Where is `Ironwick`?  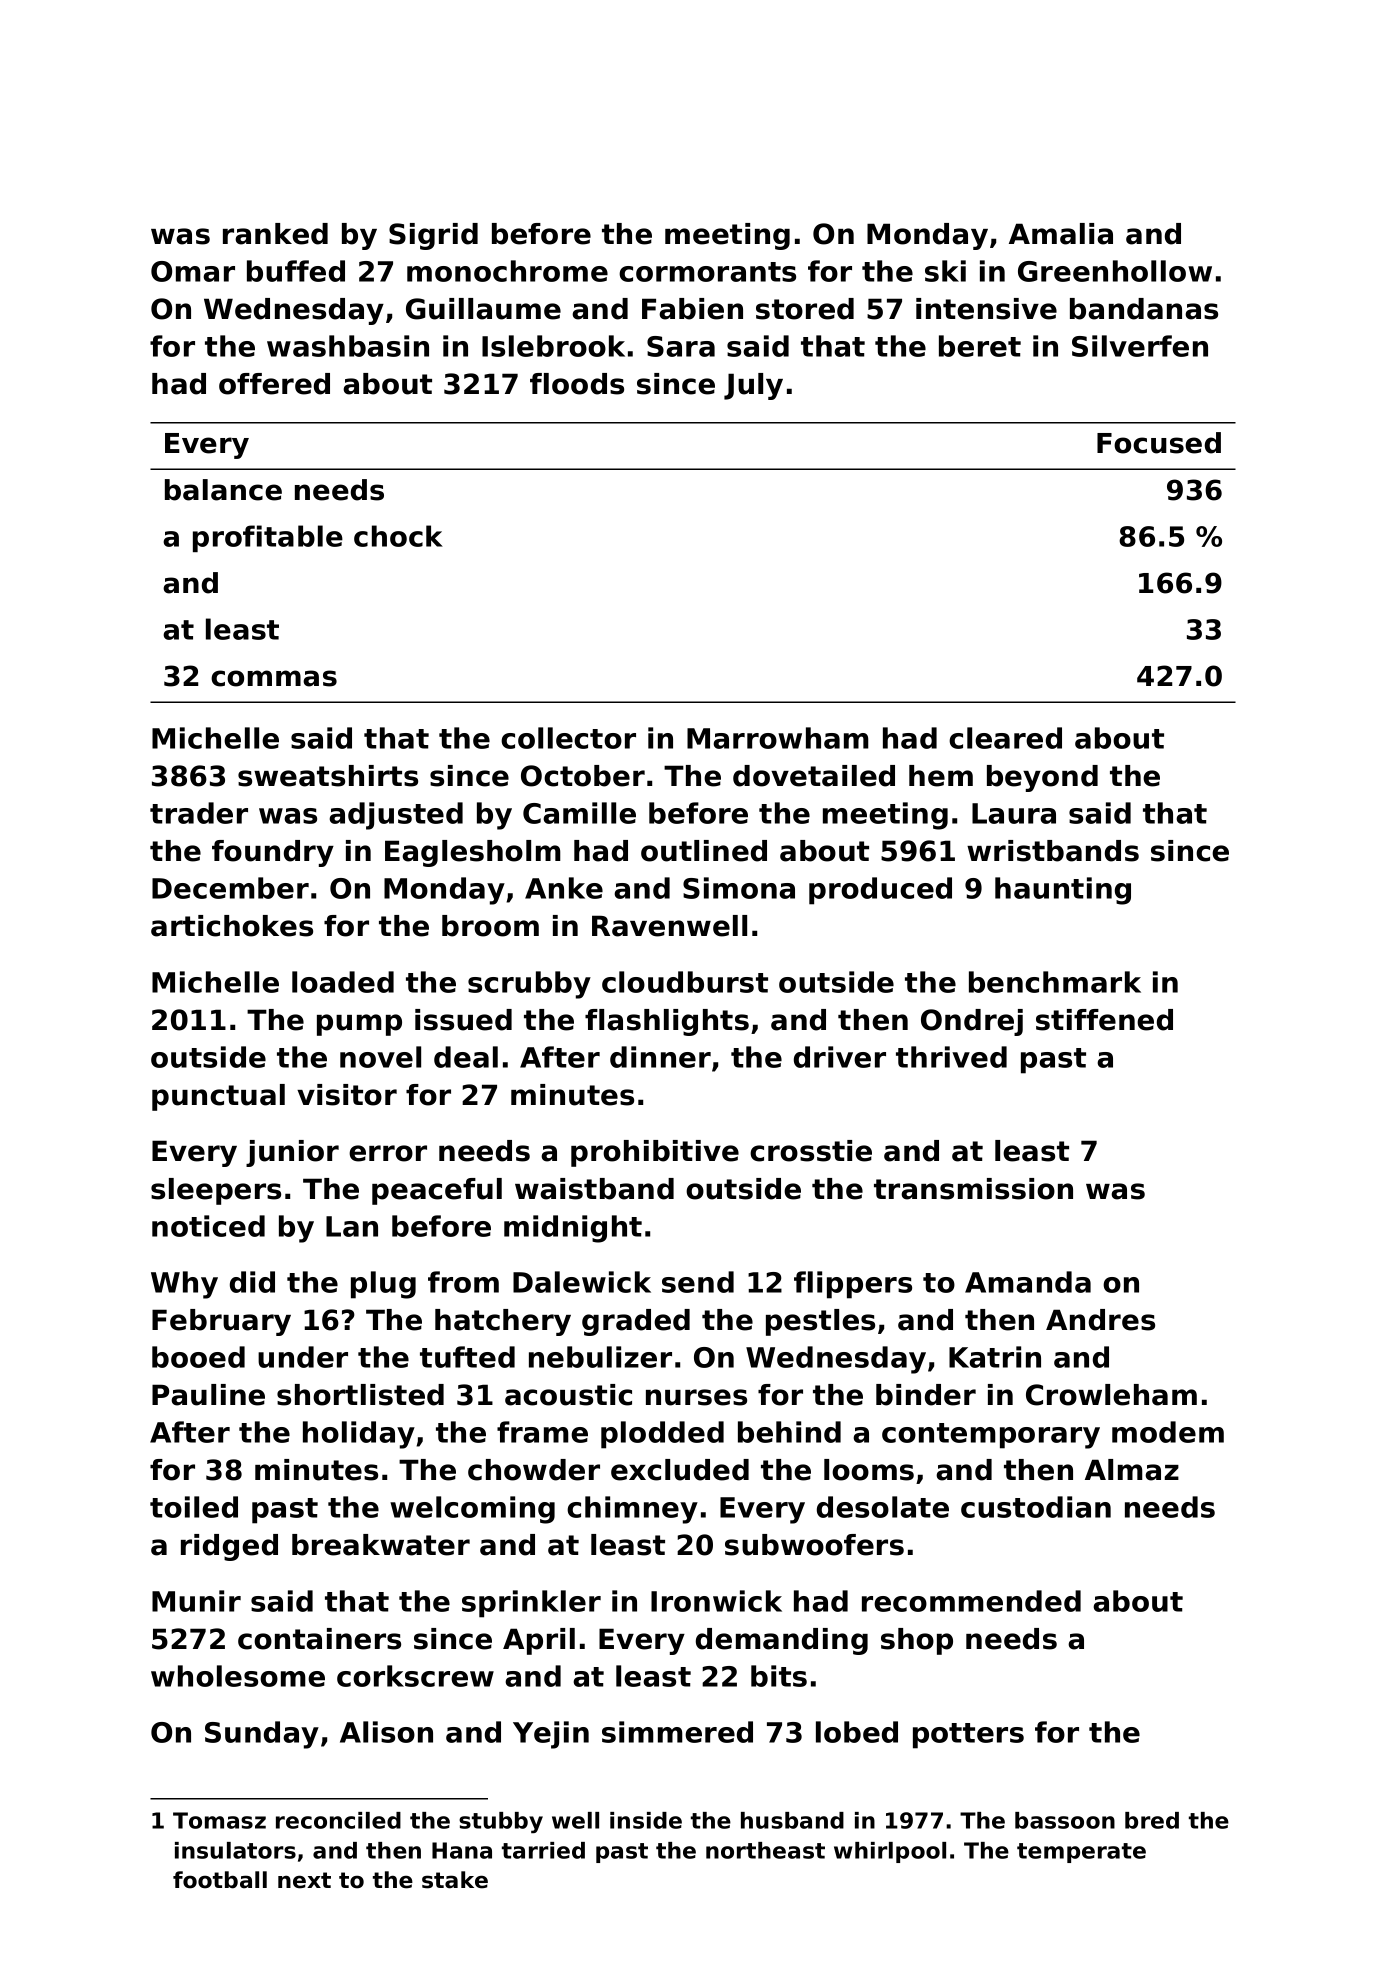
Ironwick is located at coordinates (716, 1601).
